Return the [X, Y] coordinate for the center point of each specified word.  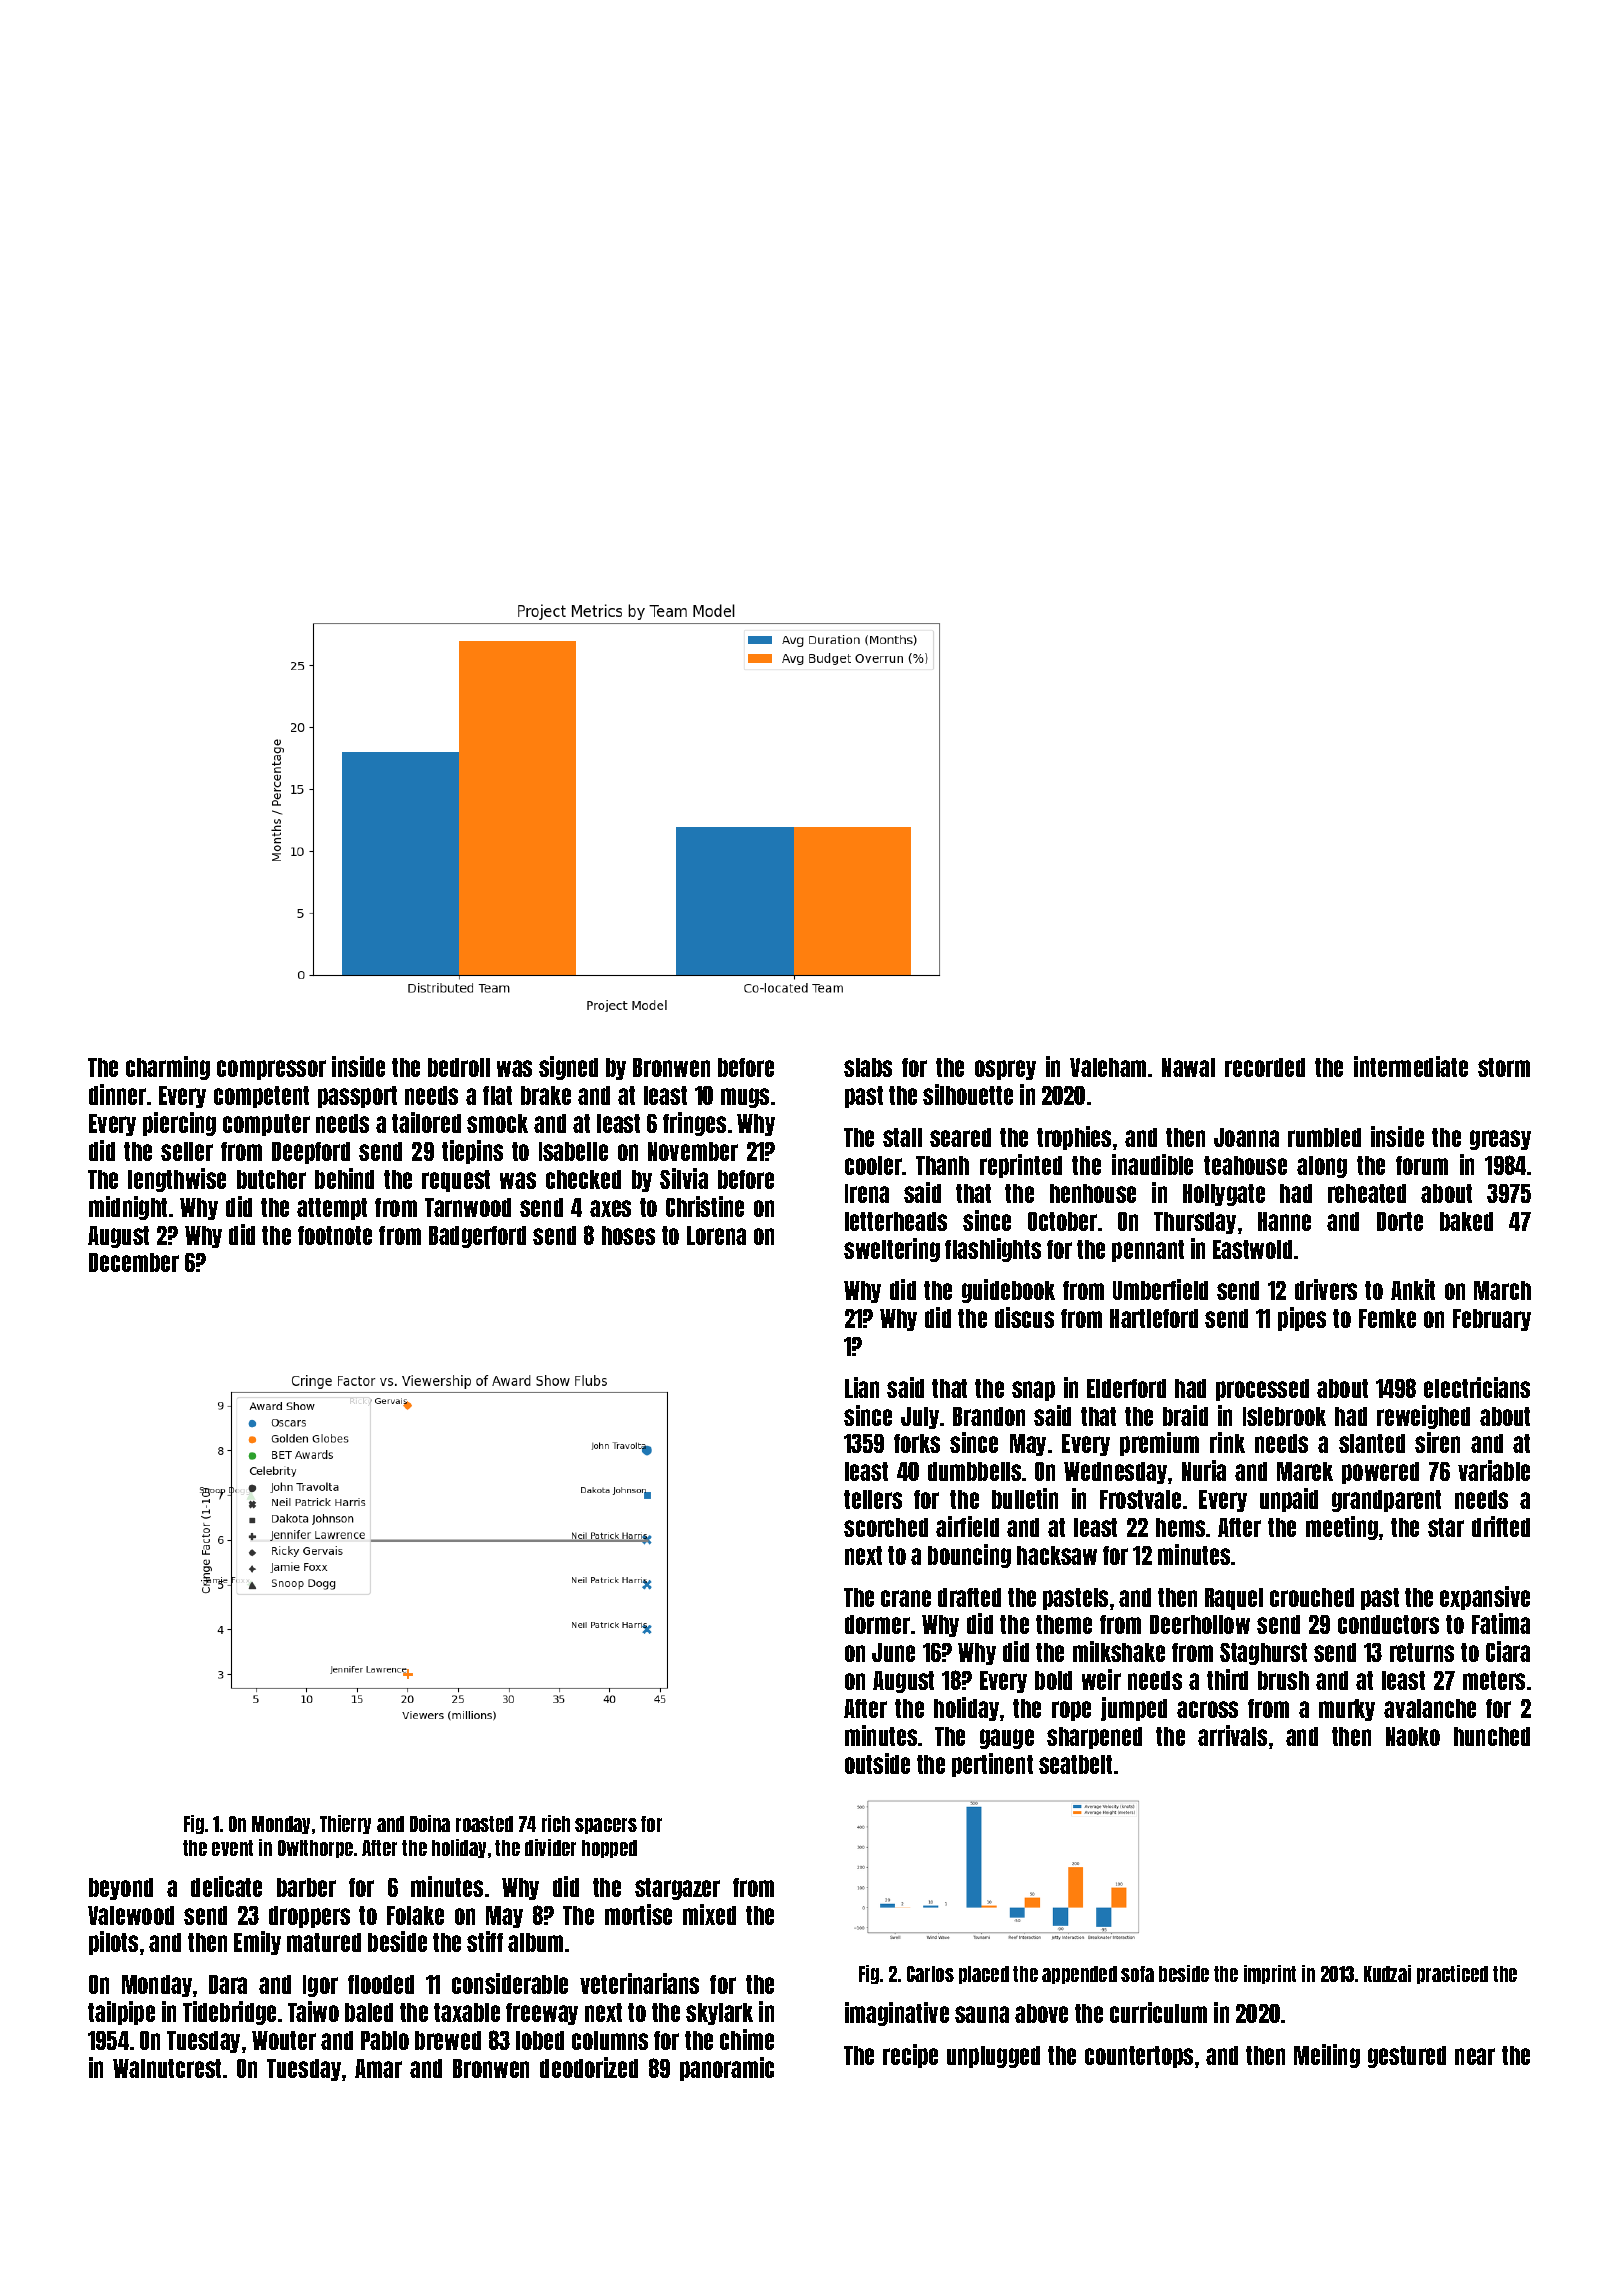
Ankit [1413, 1289]
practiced [1452, 1974]
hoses [628, 1235]
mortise [638, 1914]
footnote [335, 1235]
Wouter [284, 2040]
